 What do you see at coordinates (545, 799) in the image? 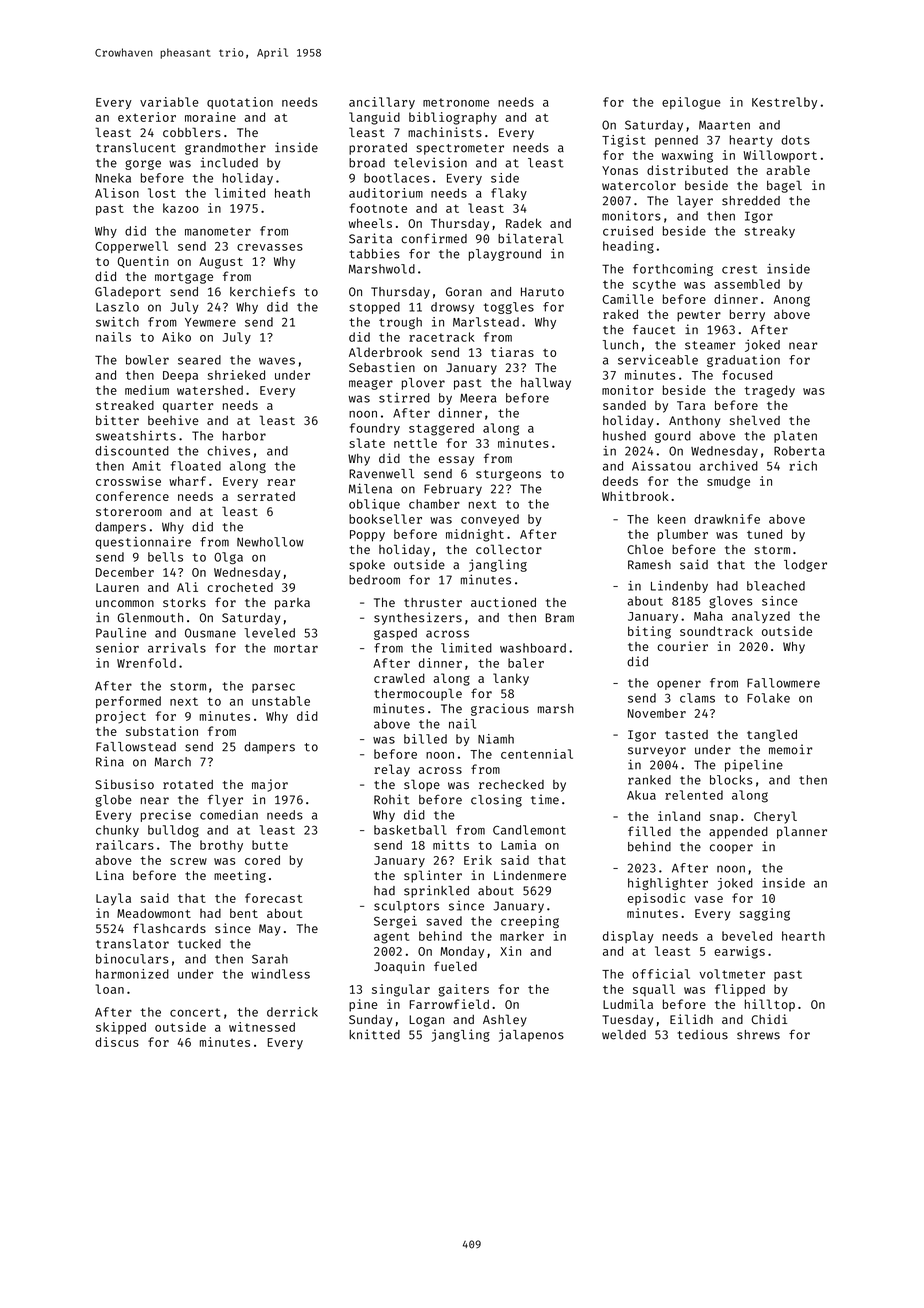
I see `time` at bounding box center [545, 799].
